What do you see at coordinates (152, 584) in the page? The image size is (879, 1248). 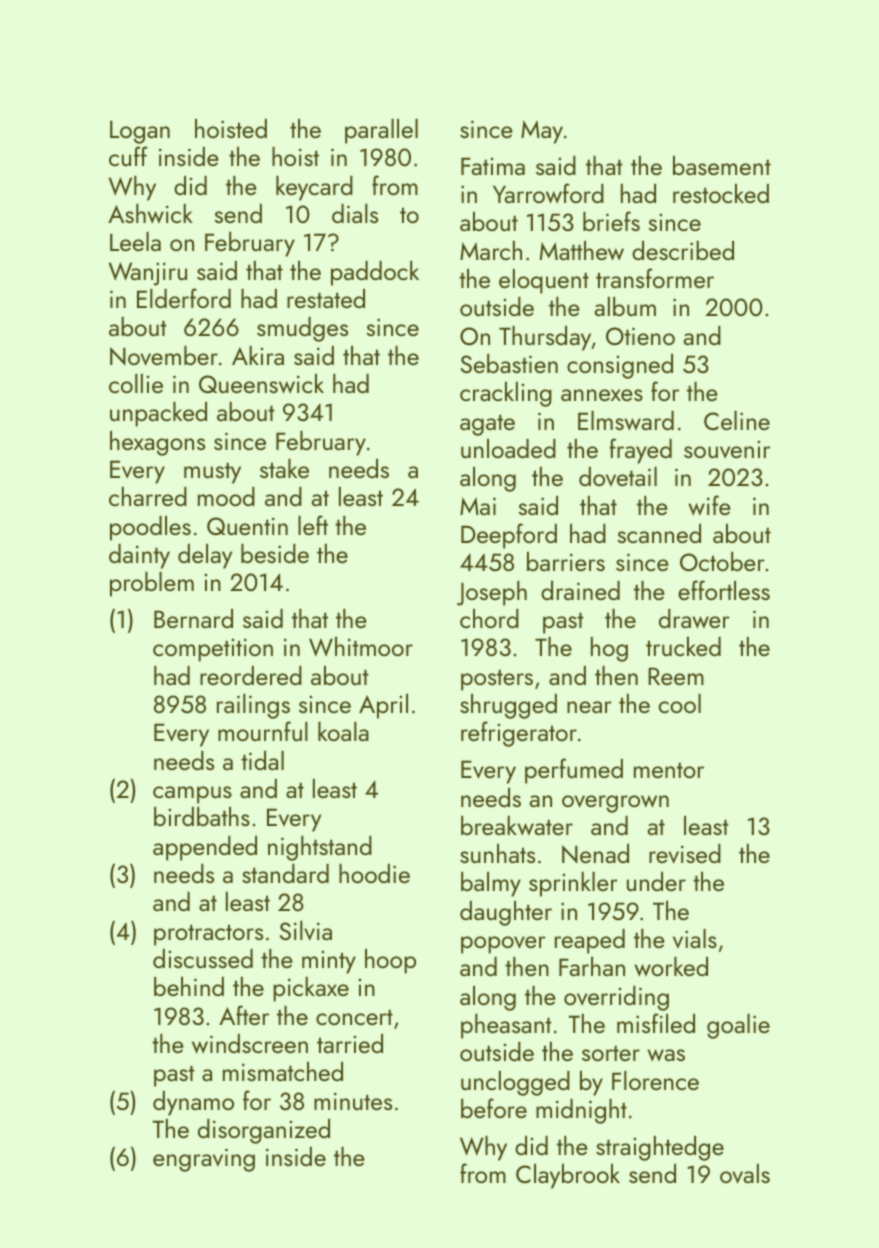 I see `problem` at bounding box center [152, 584].
